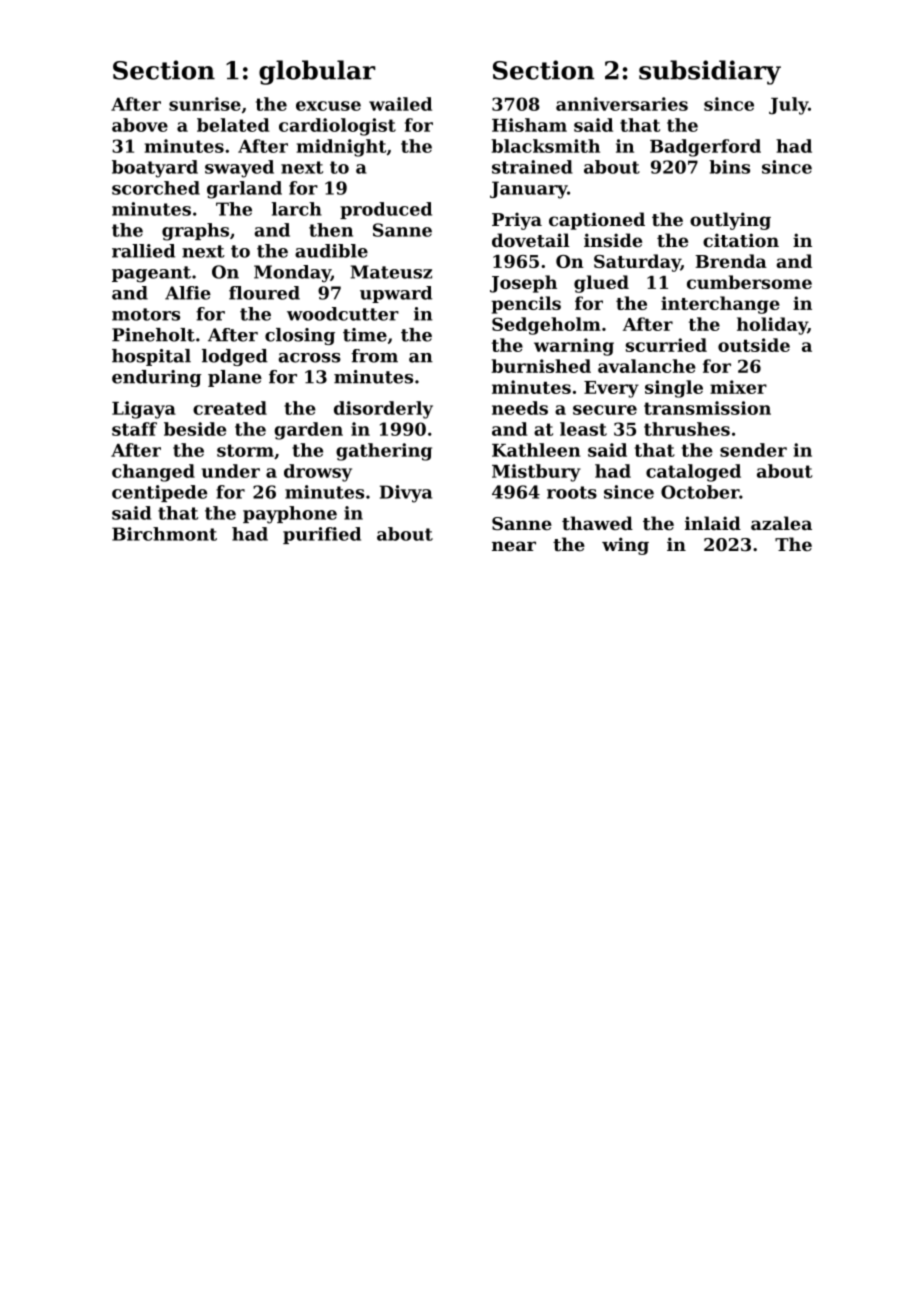  Describe the element at coordinates (625, 546) in the screenshot. I see `wing` at that location.
